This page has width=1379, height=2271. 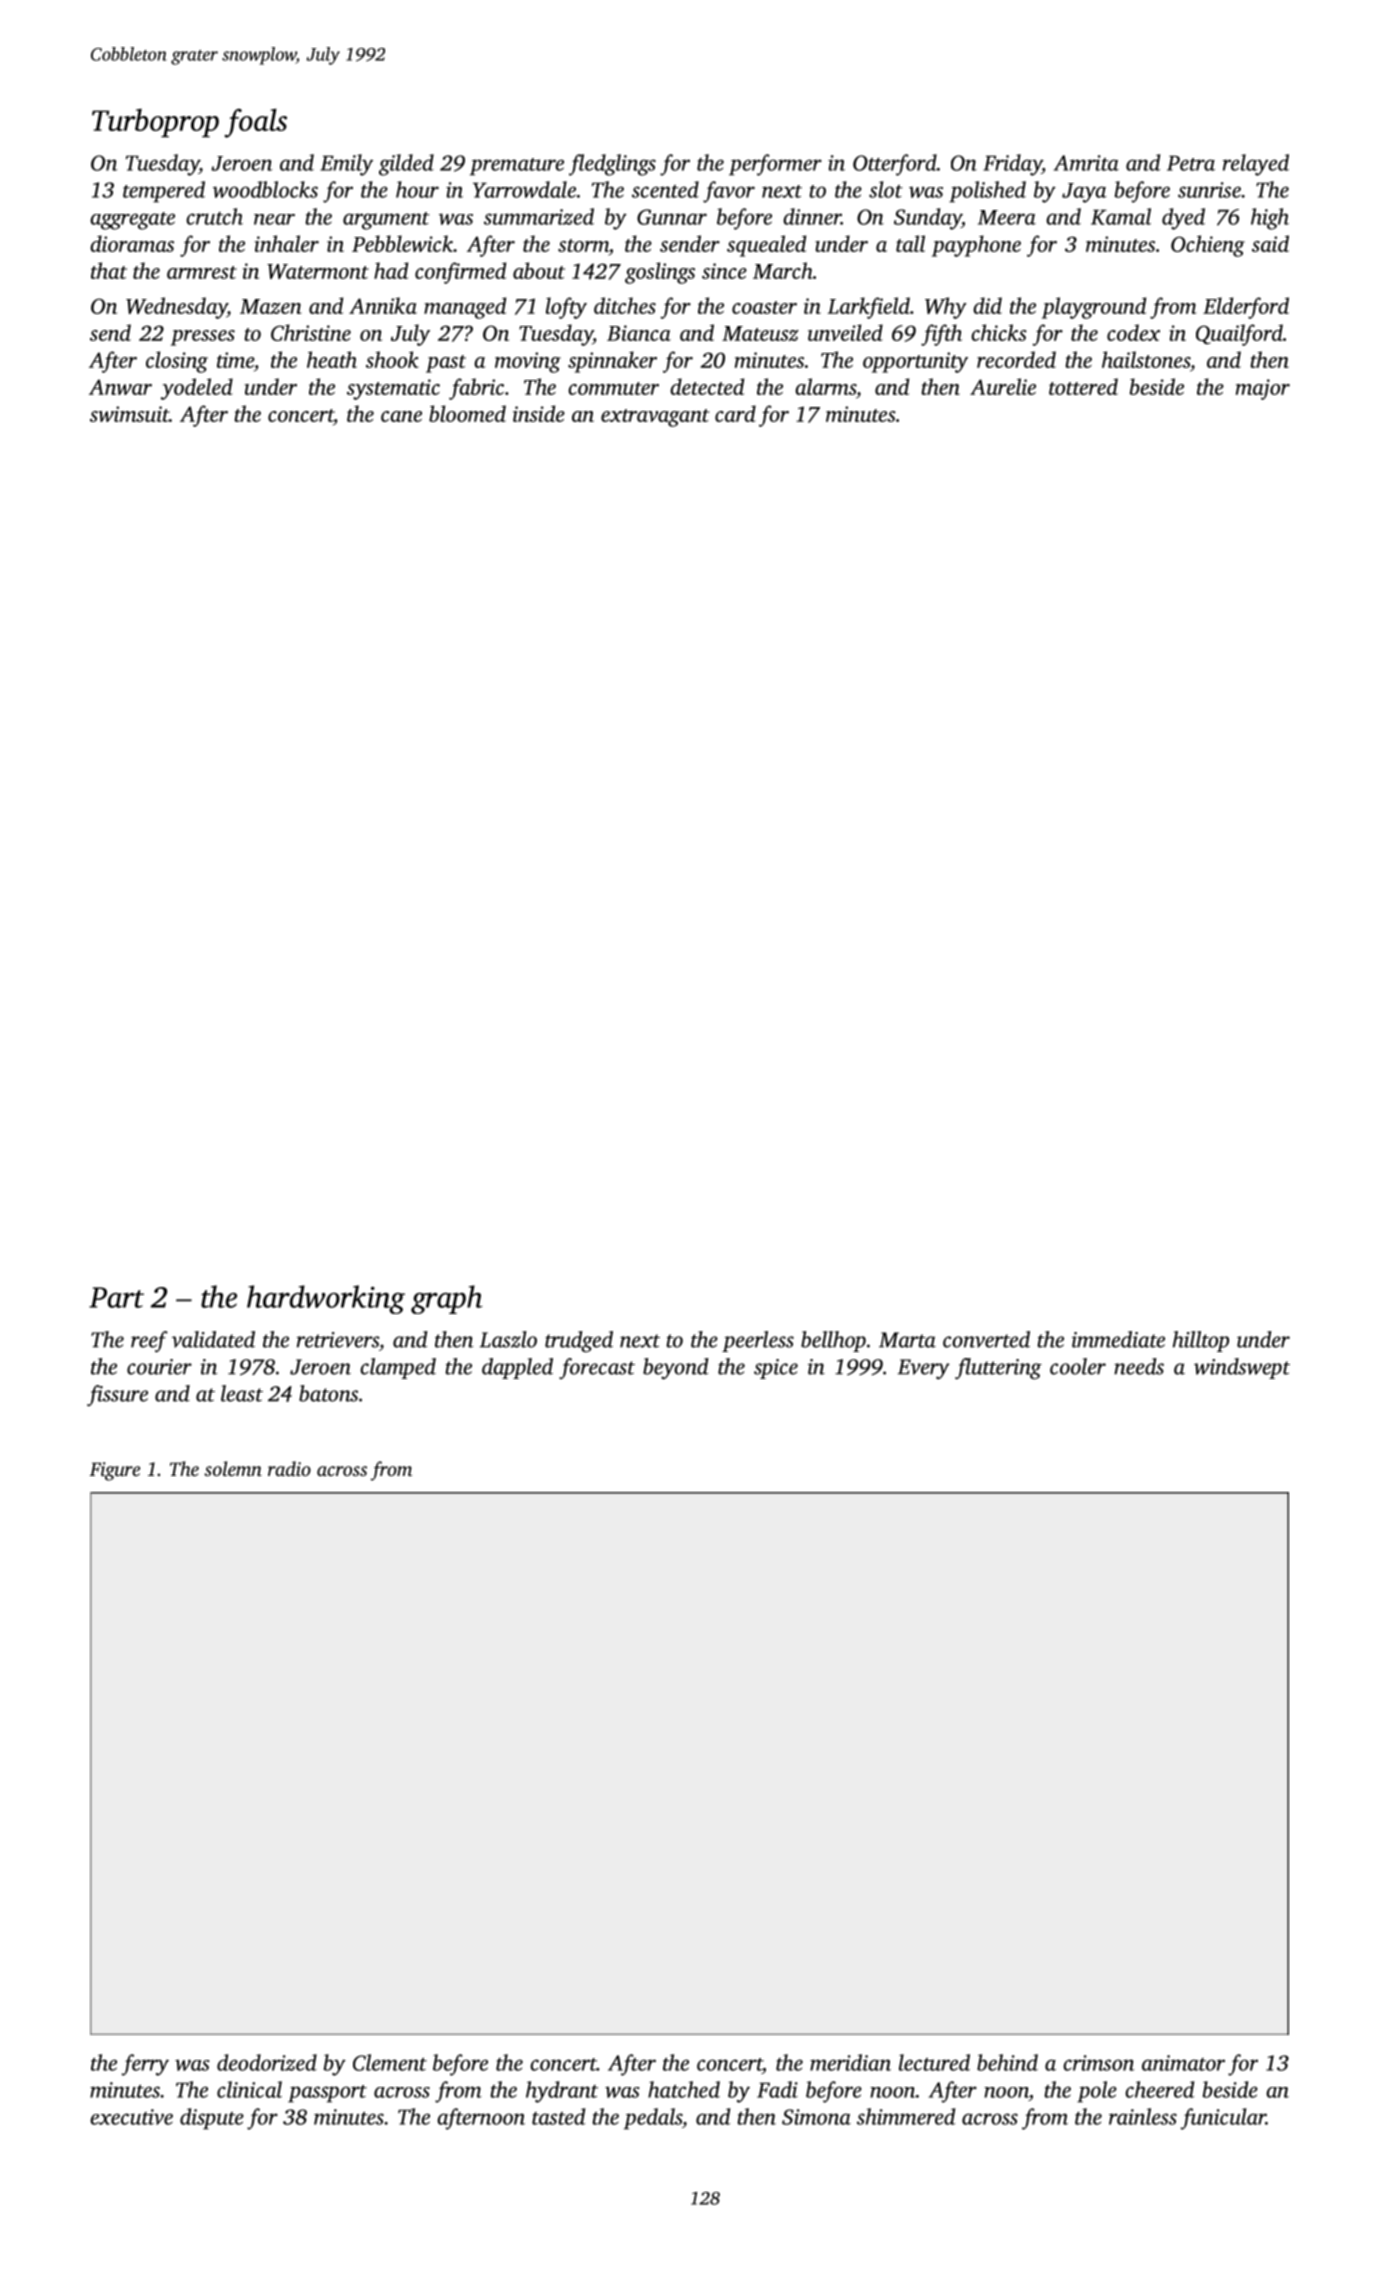 I want to click on animator, so click(x=1183, y=2063).
